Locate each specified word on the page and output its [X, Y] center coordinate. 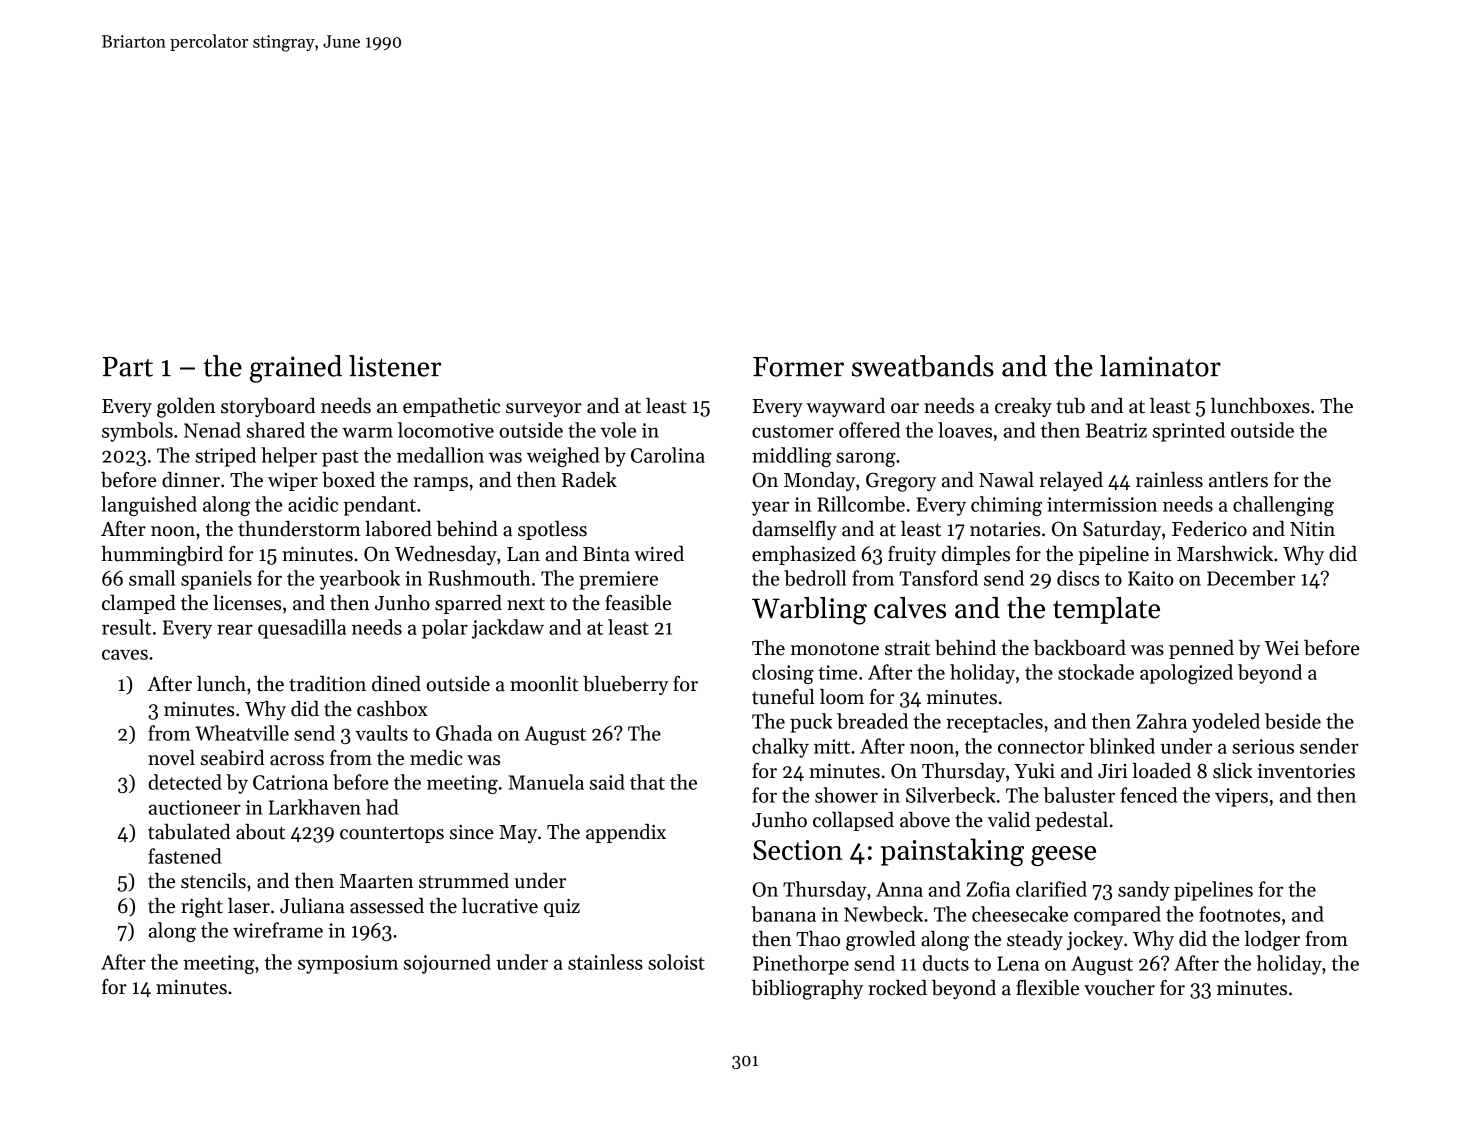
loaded [1161, 771]
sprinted [1189, 432]
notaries [1005, 529]
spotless [552, 530]
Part [128, 367]
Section [798, 850]
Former [798, 367]
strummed [464, 881]
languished [149, 506]
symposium [348, 964]
